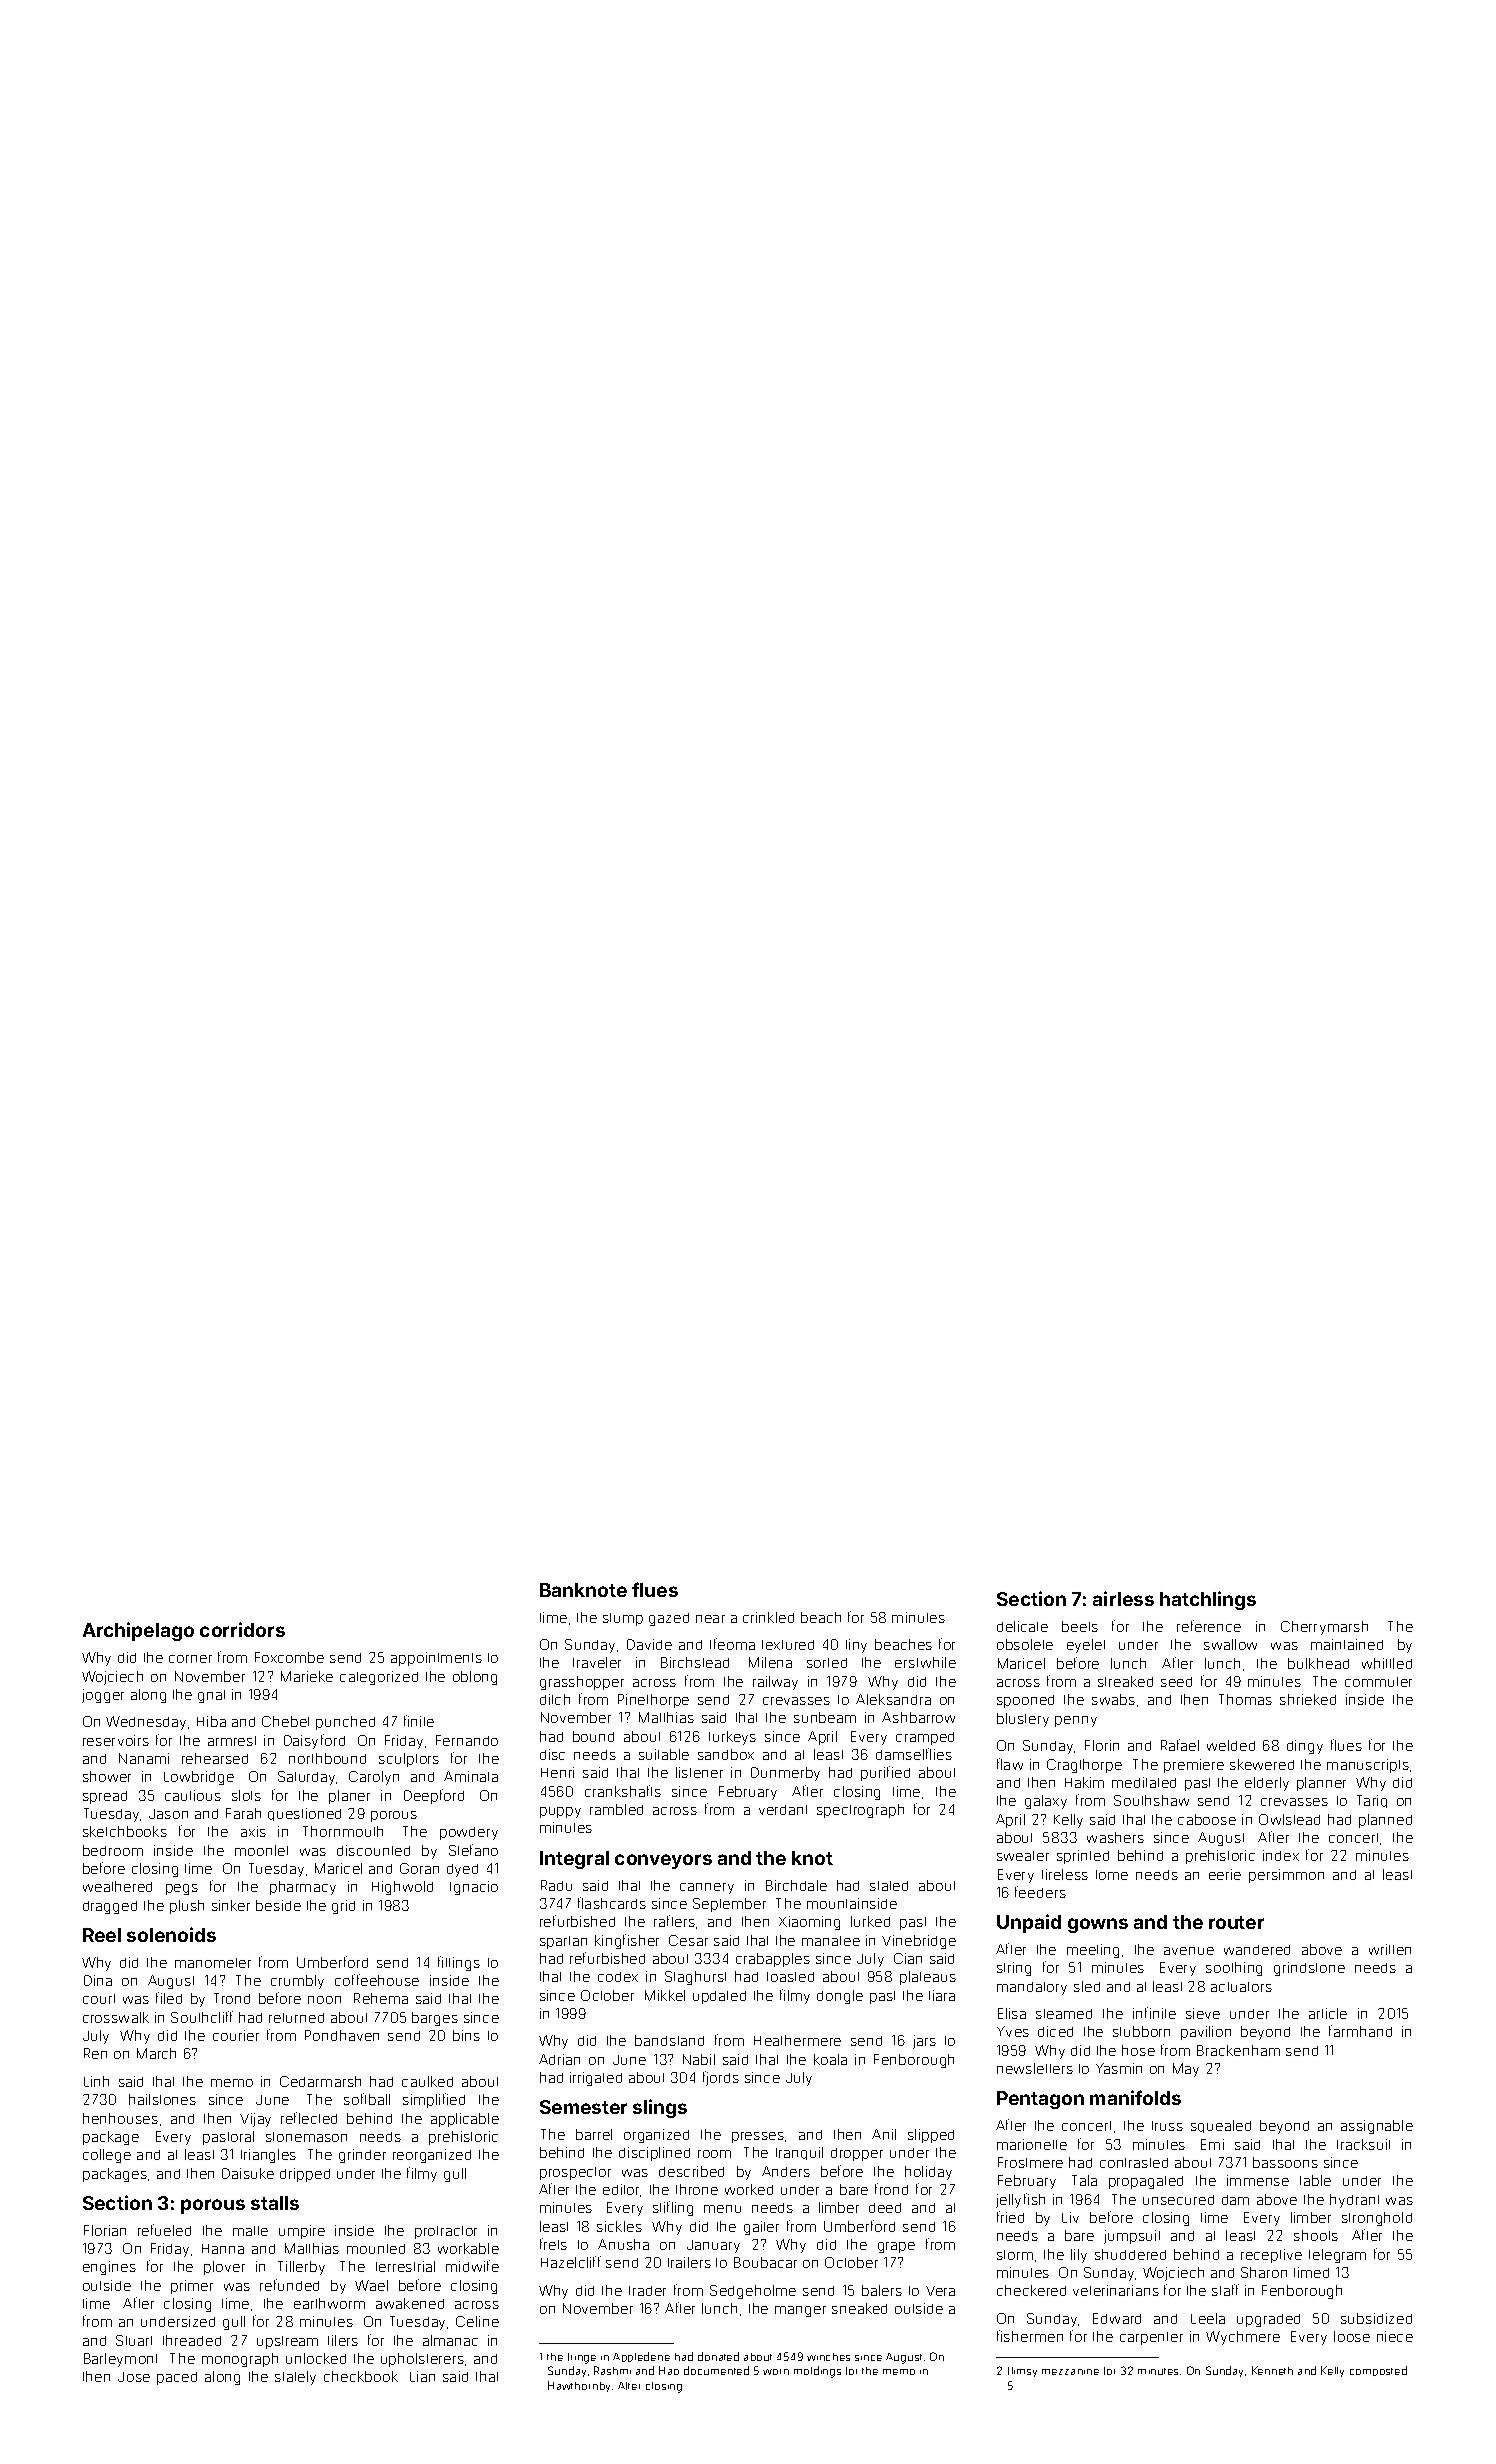  What do you see at coordinates (665, 1995) in the screenshot?
I see `Mikkel` at bounding box center [665, 1995].
